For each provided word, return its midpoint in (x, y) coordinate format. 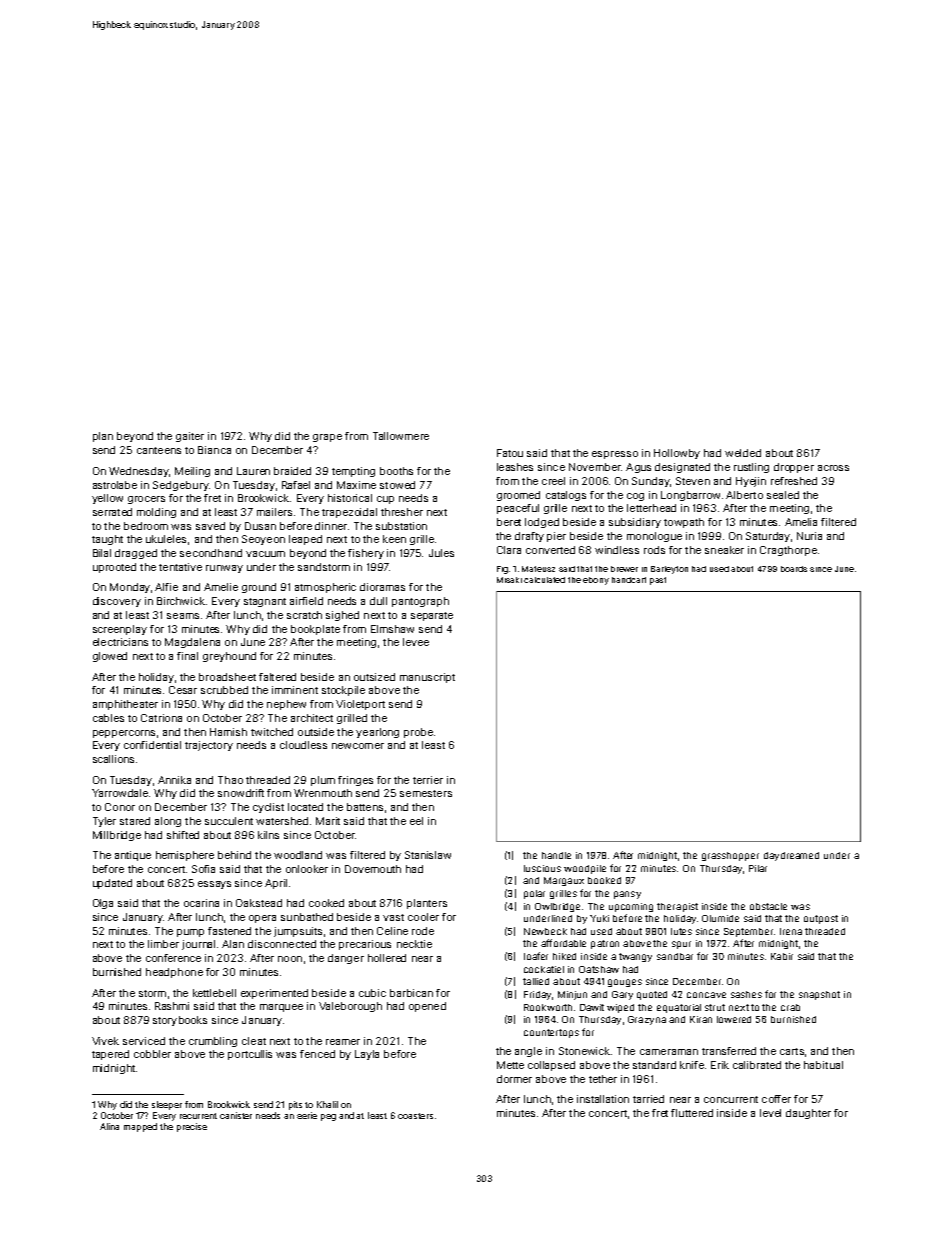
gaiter (190, 437)
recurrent (198, 1116)
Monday (130, 588)
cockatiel (544, 969)
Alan (233, 944)
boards (794, 569)
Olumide (720, 918)
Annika (174, 780)
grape (327, 438)
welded (743, 453)
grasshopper (730, 856)
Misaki (509, 580)
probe (418, 733)
